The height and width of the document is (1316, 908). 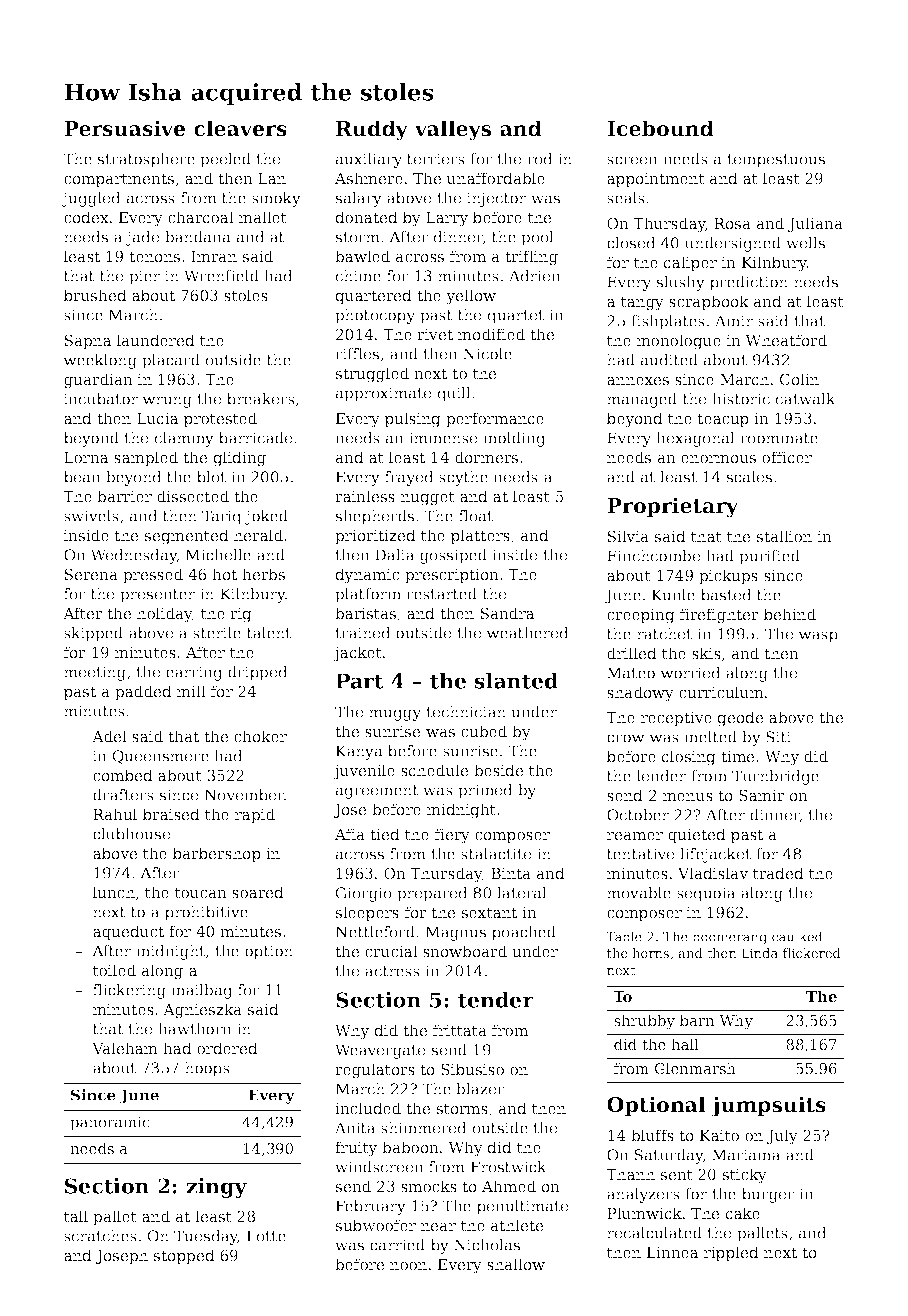 What do you see at coordinates (472, 1069) in the document?
I see `Sibusiso` at bounding box center [472, 1069].
